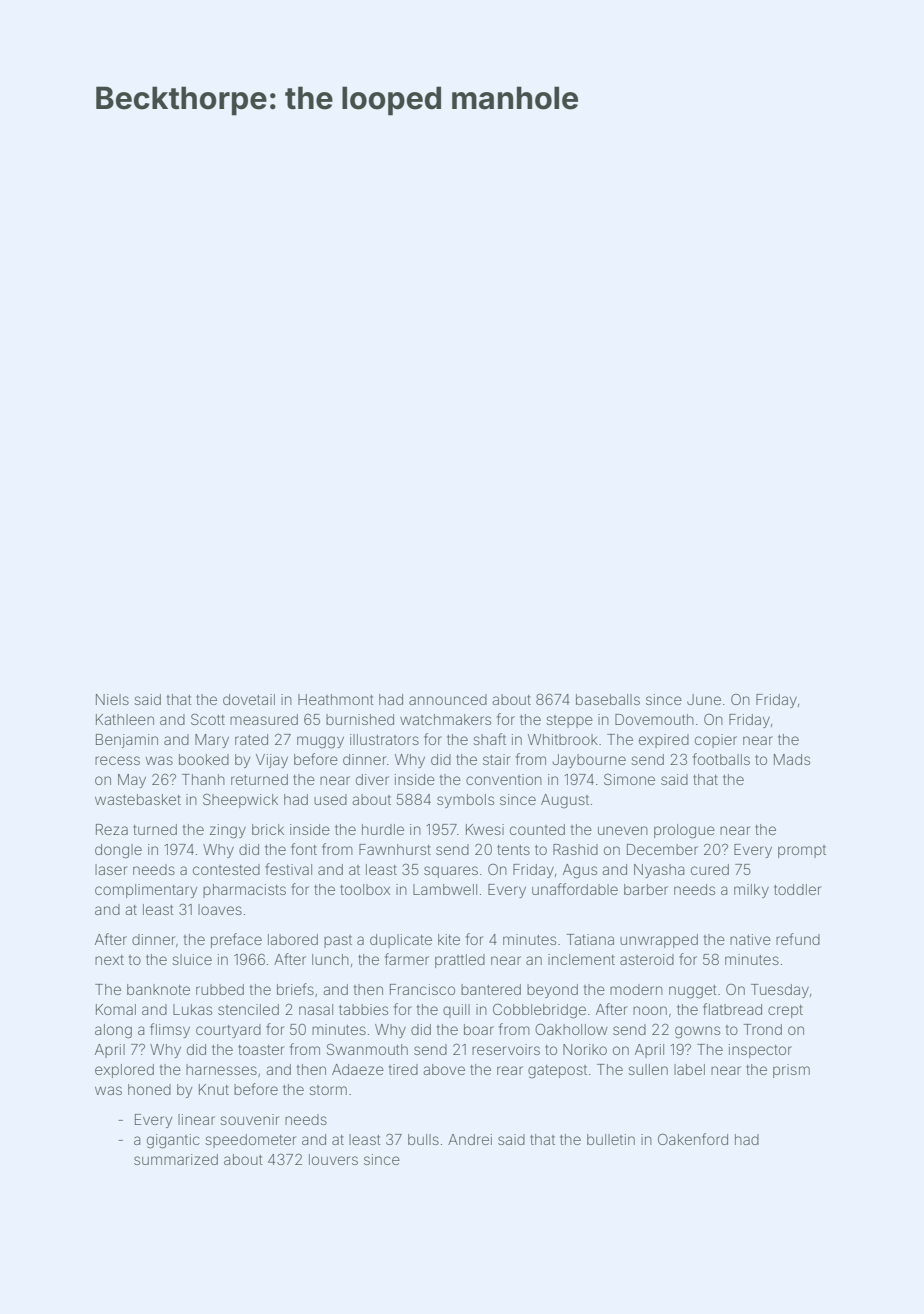 The width and height of the page is (924, 1314). I want to click on along, so click(113, 1031).
